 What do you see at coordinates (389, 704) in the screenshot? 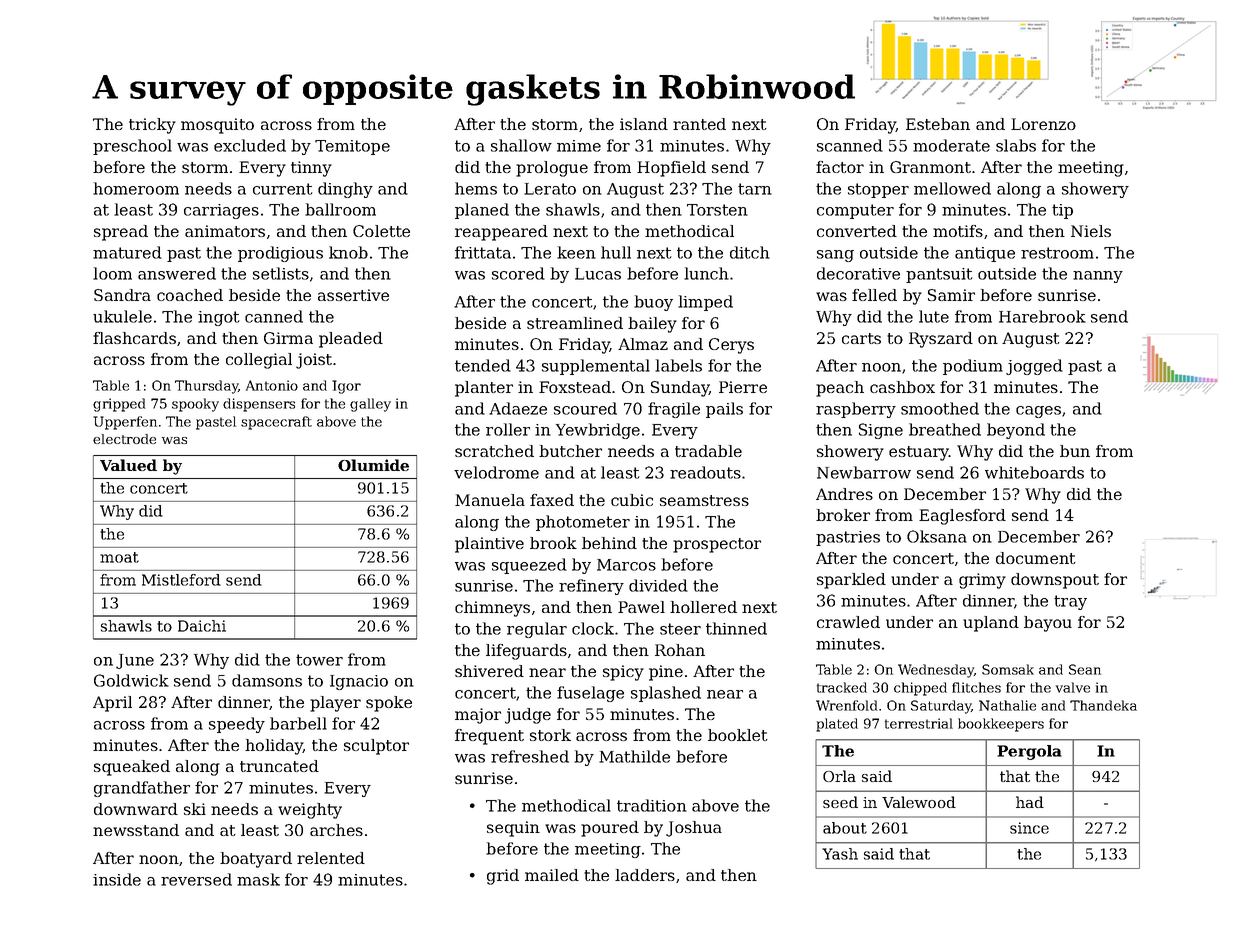
I see `spoke` at bounding box center [389, 704].
